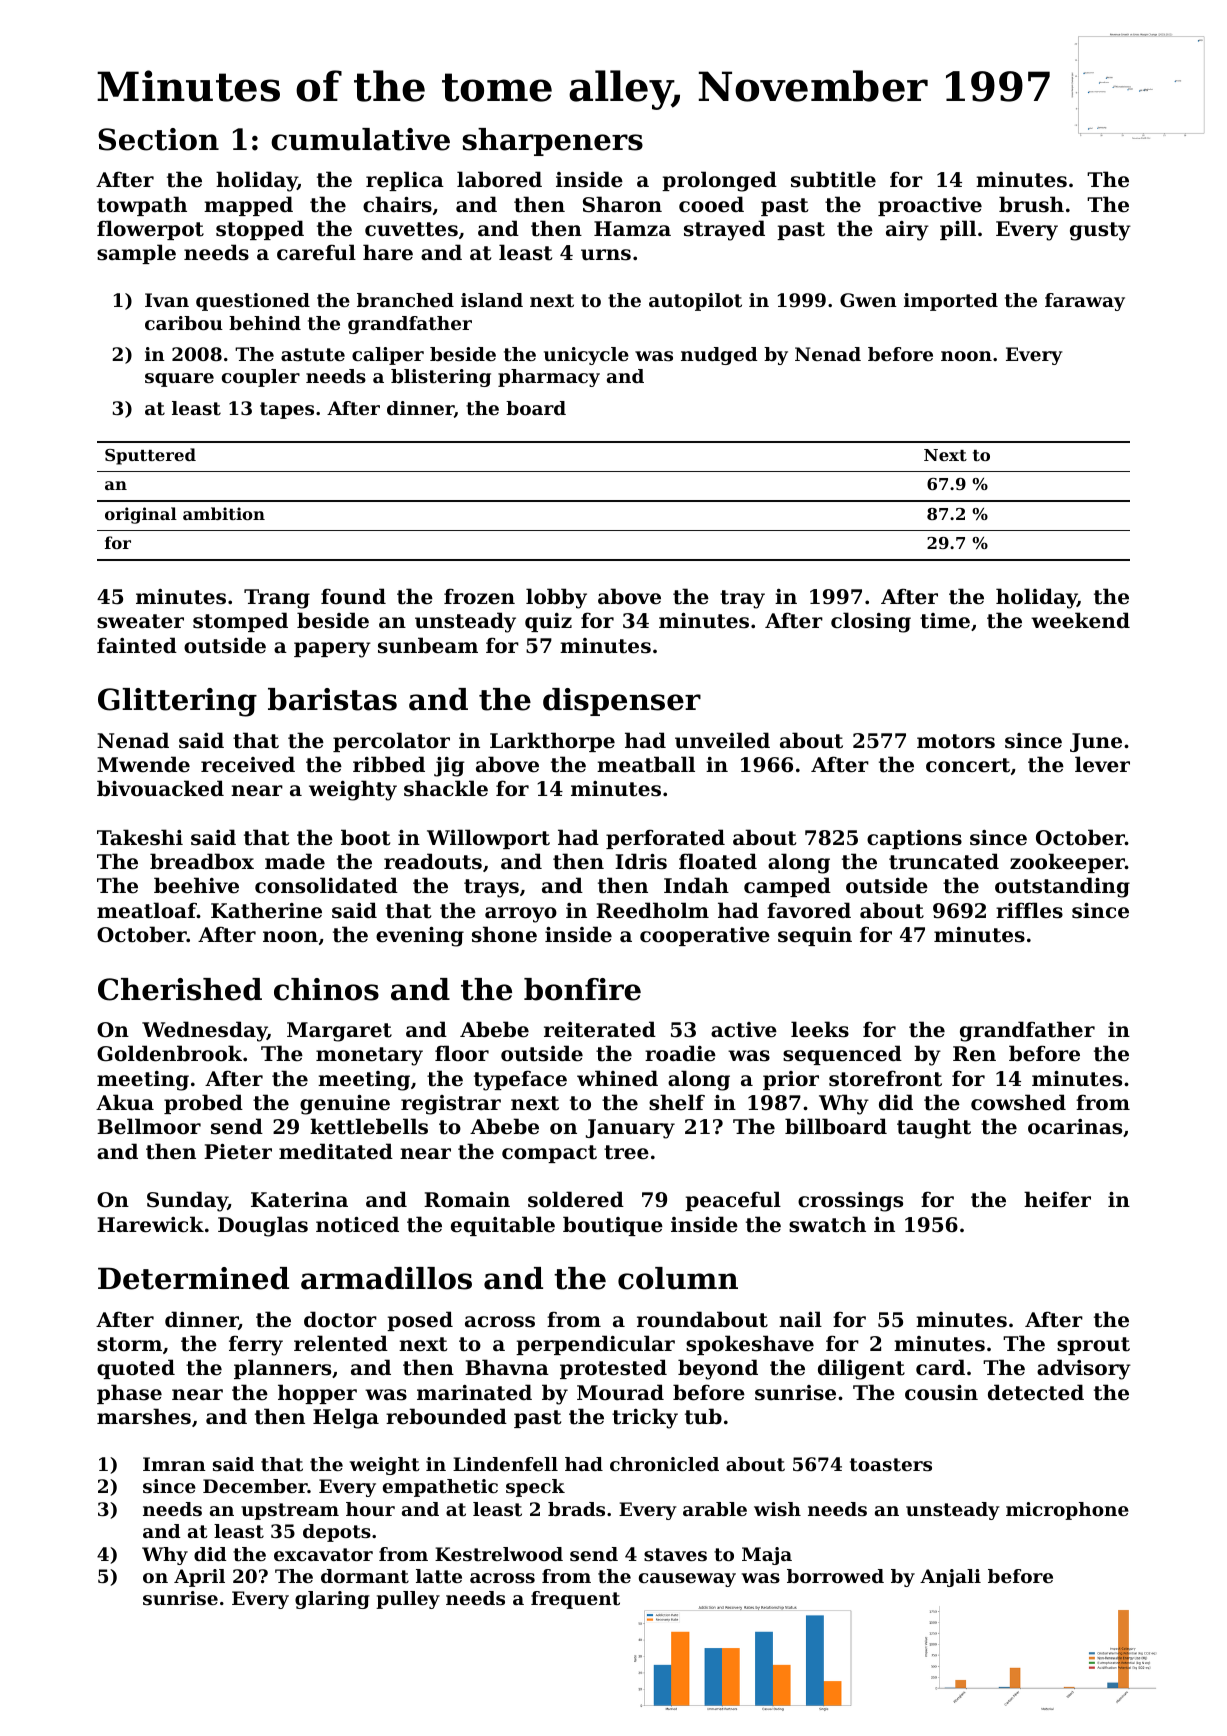 The height and width of the screenshot is (1736, 1227). I want to click on shelf, so click(677, 1102).
